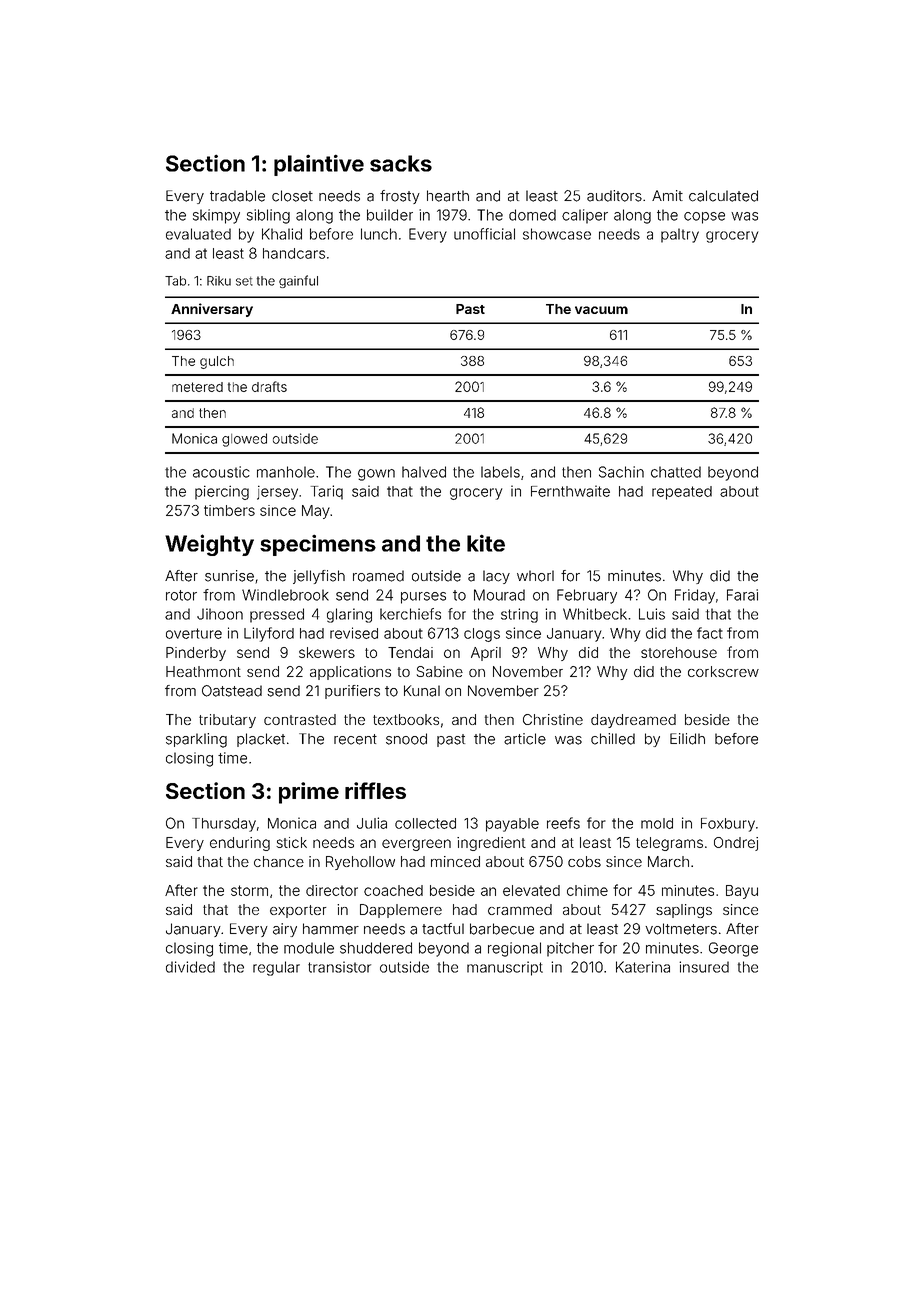 The image size is (924, 1311). What do you see at coordinates (680, 235) in the screenshot?
I see `paltry` at bounding box center [680, 235].
